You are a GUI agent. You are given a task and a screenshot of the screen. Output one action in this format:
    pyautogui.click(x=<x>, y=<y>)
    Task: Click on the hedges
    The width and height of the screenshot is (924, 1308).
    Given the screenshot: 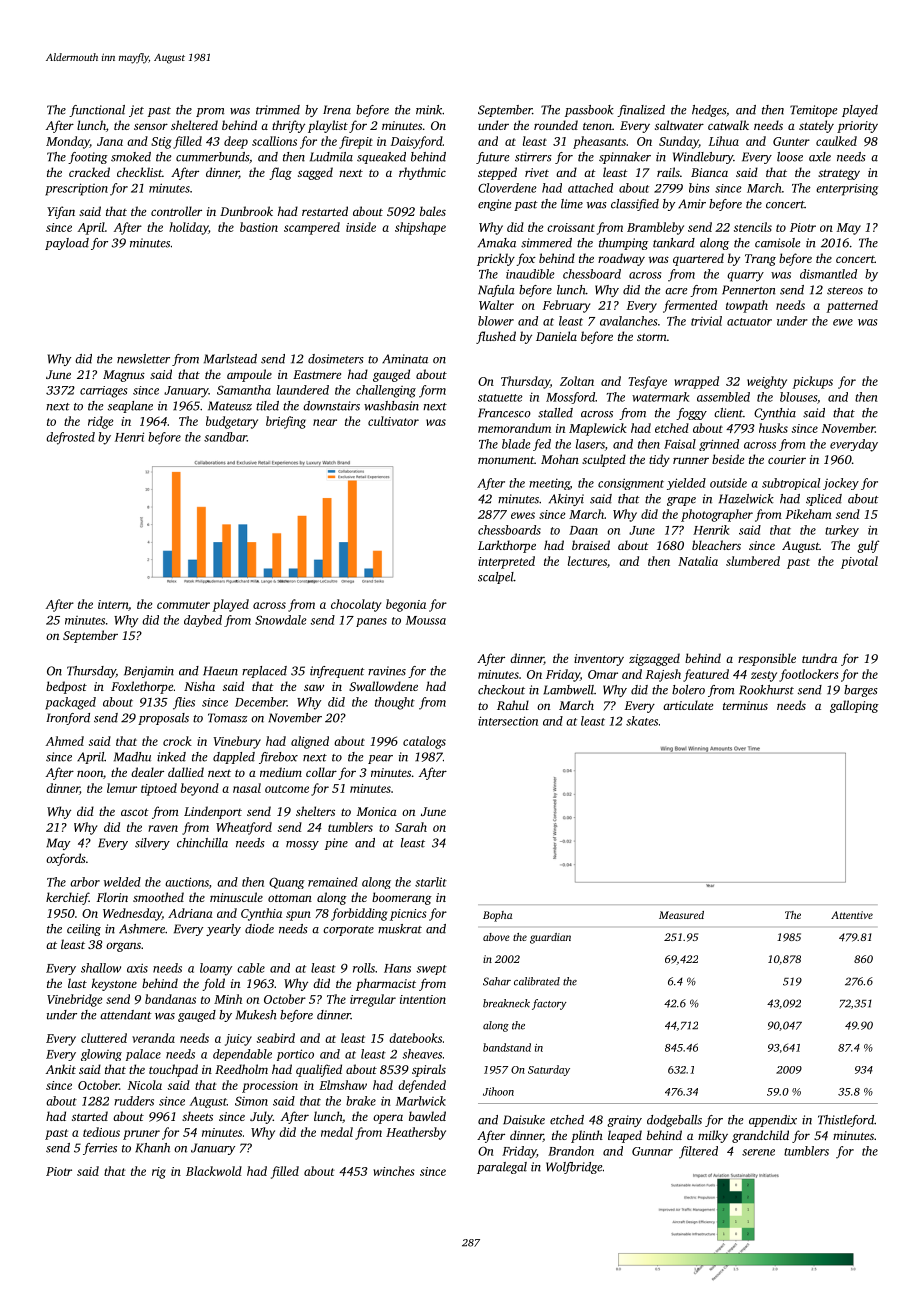 What is the action you would take?
    pyautogui.click(x=709, y=111)
